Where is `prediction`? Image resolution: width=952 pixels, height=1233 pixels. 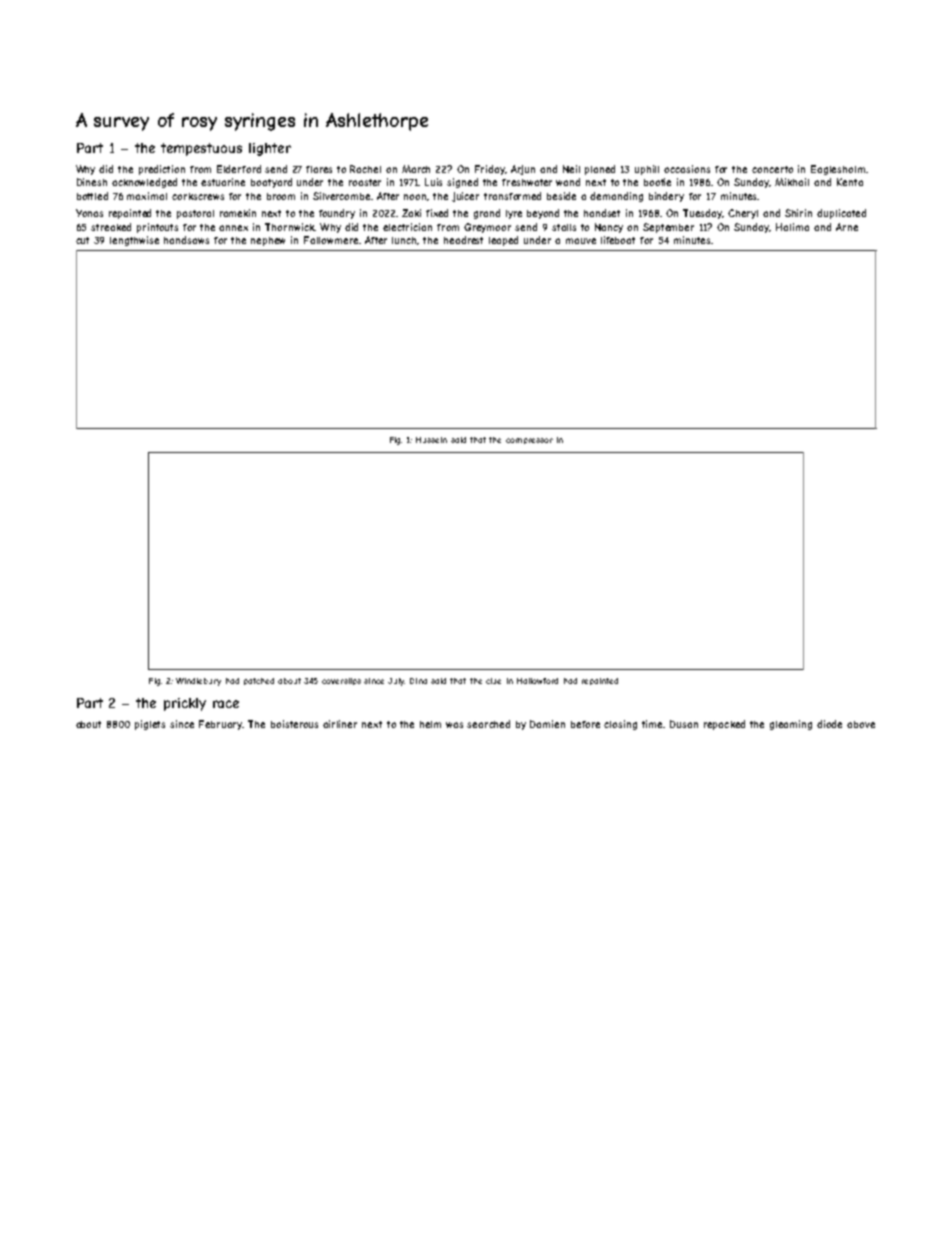 prediction is located at coordinates (162, 170).
